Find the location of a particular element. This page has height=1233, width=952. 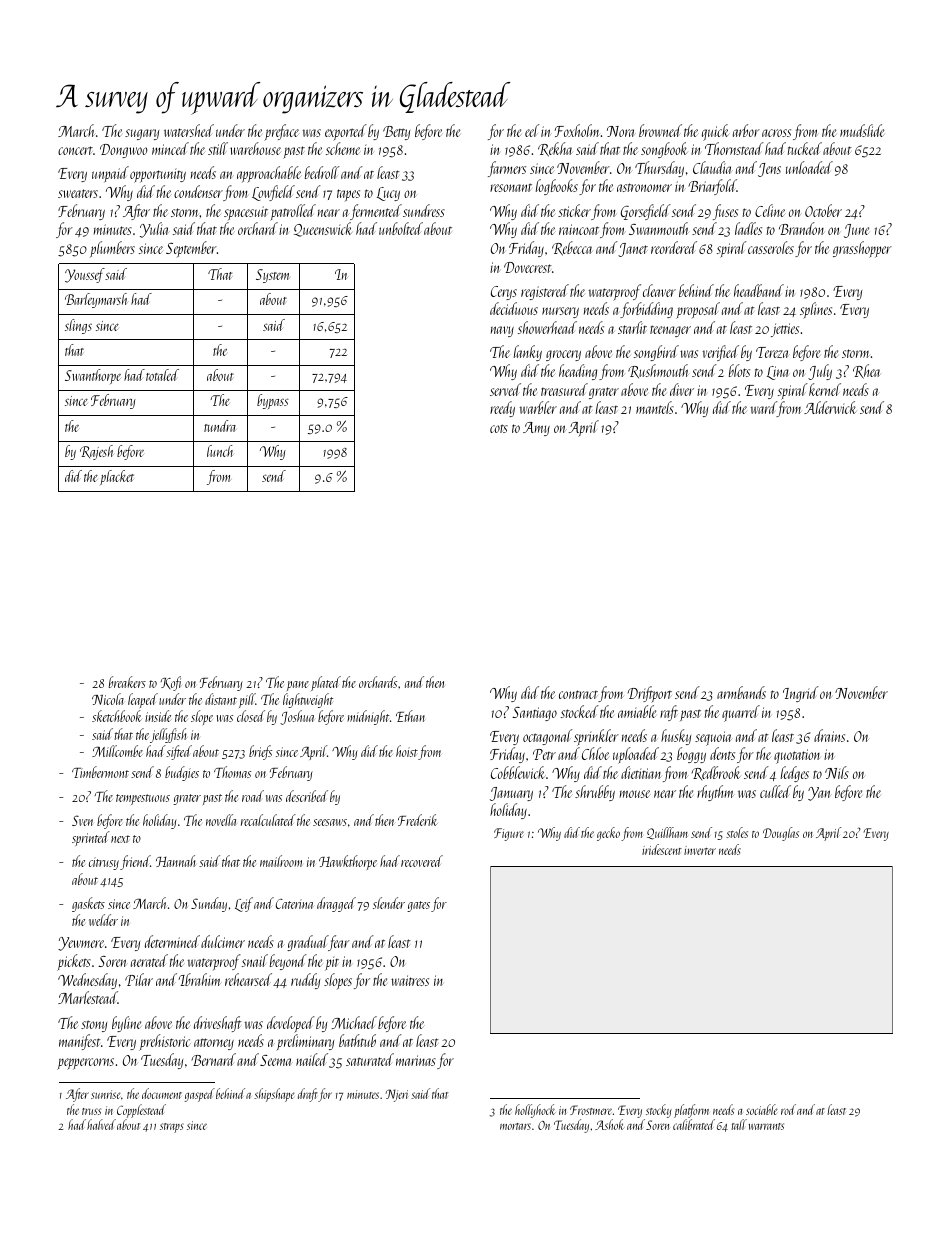

shipshape is located at coordinates (274, 1095).
